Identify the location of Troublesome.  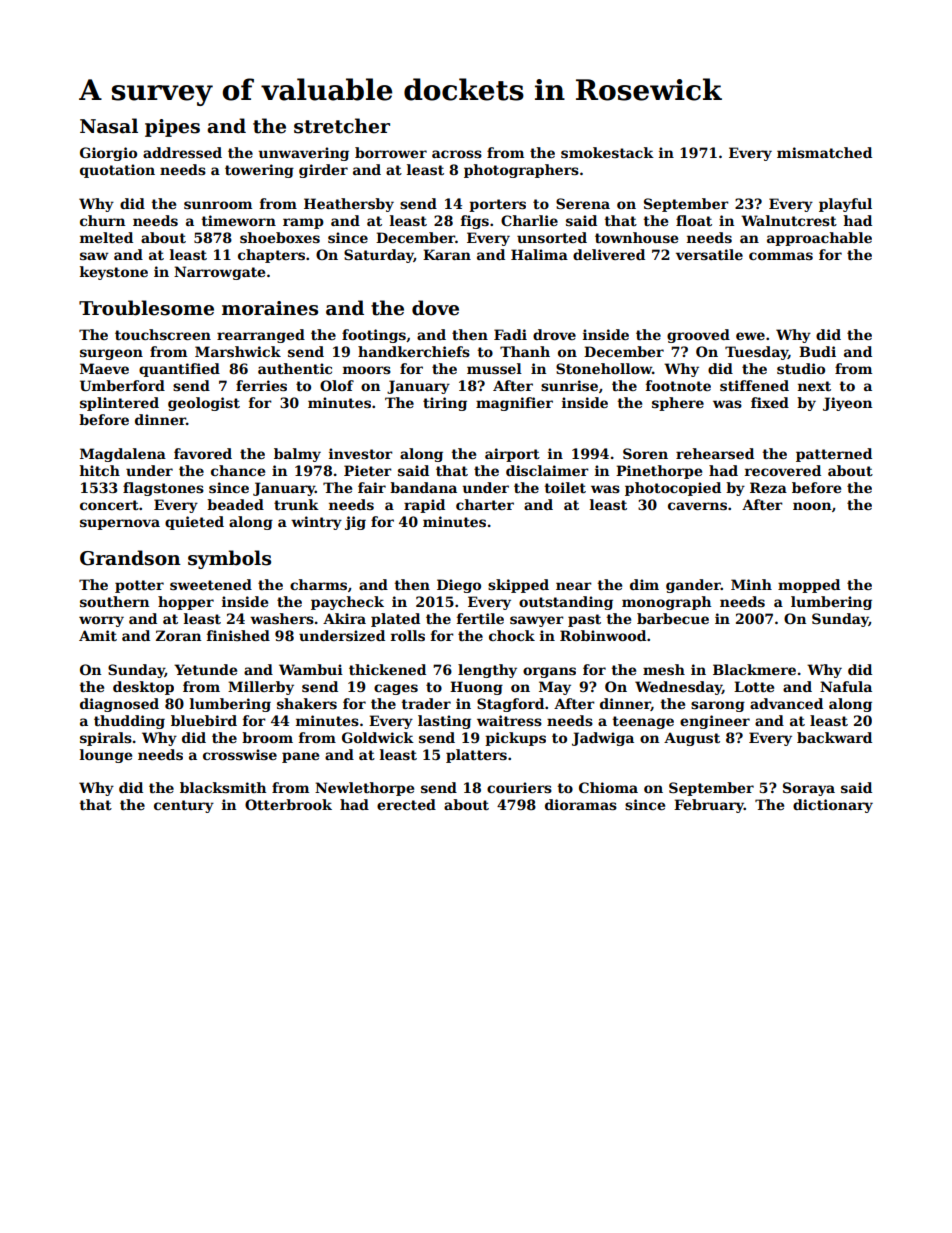
(146, 308).
